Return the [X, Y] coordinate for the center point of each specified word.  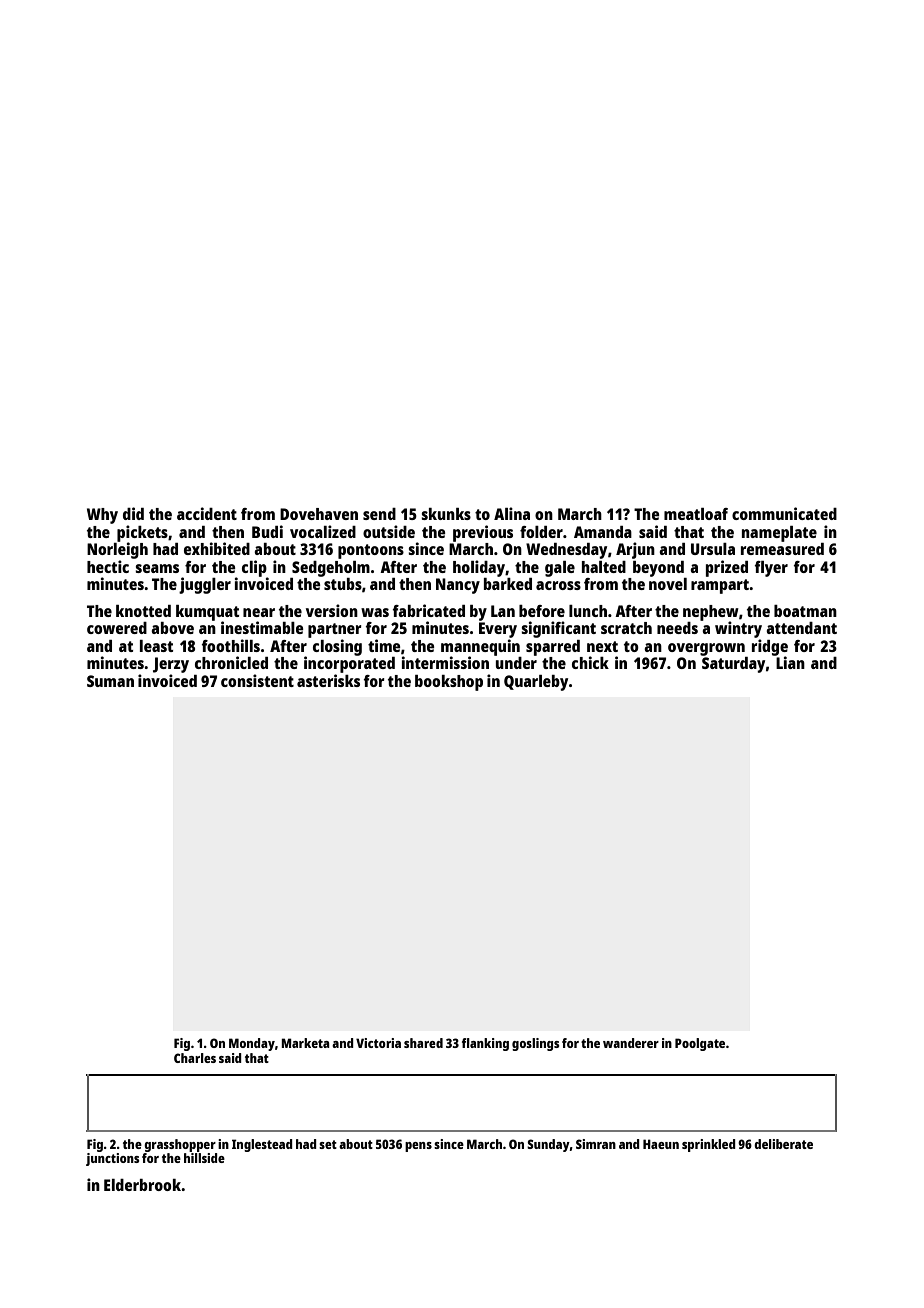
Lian [790, 662]
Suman [110, 681]
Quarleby [536, 683]
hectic [108, 566]
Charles [195, 1058]
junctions [113, 1159]
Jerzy [171, 665]
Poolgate [700, 1044]
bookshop [449, 683]
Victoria [378, 1043]
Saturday [733, 665]
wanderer [631, 1043]
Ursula [713, 549]
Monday [252, 1044]
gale [560, 569]
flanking [485, 1044]
